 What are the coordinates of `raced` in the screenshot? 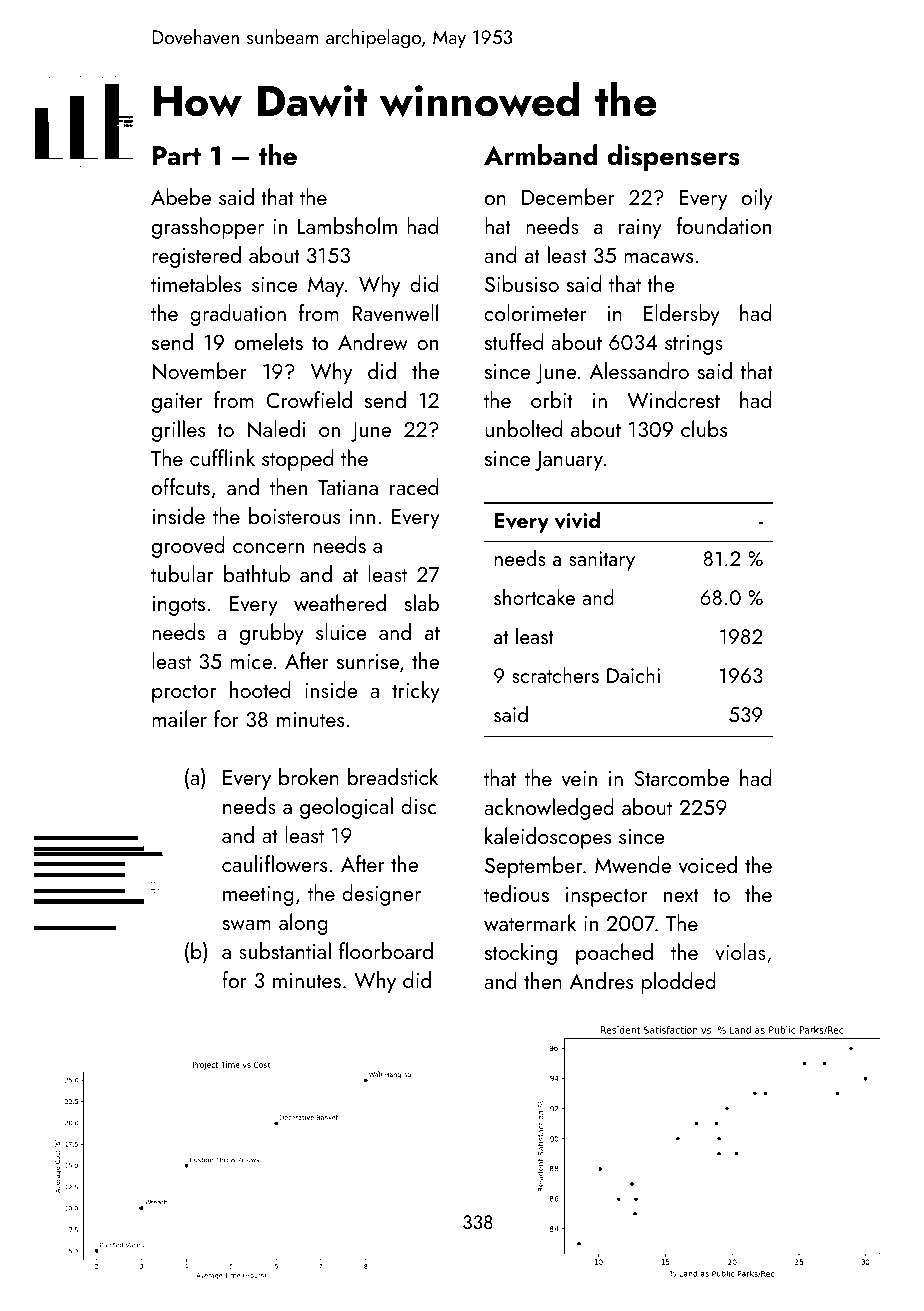 It's located at (414, 486).
